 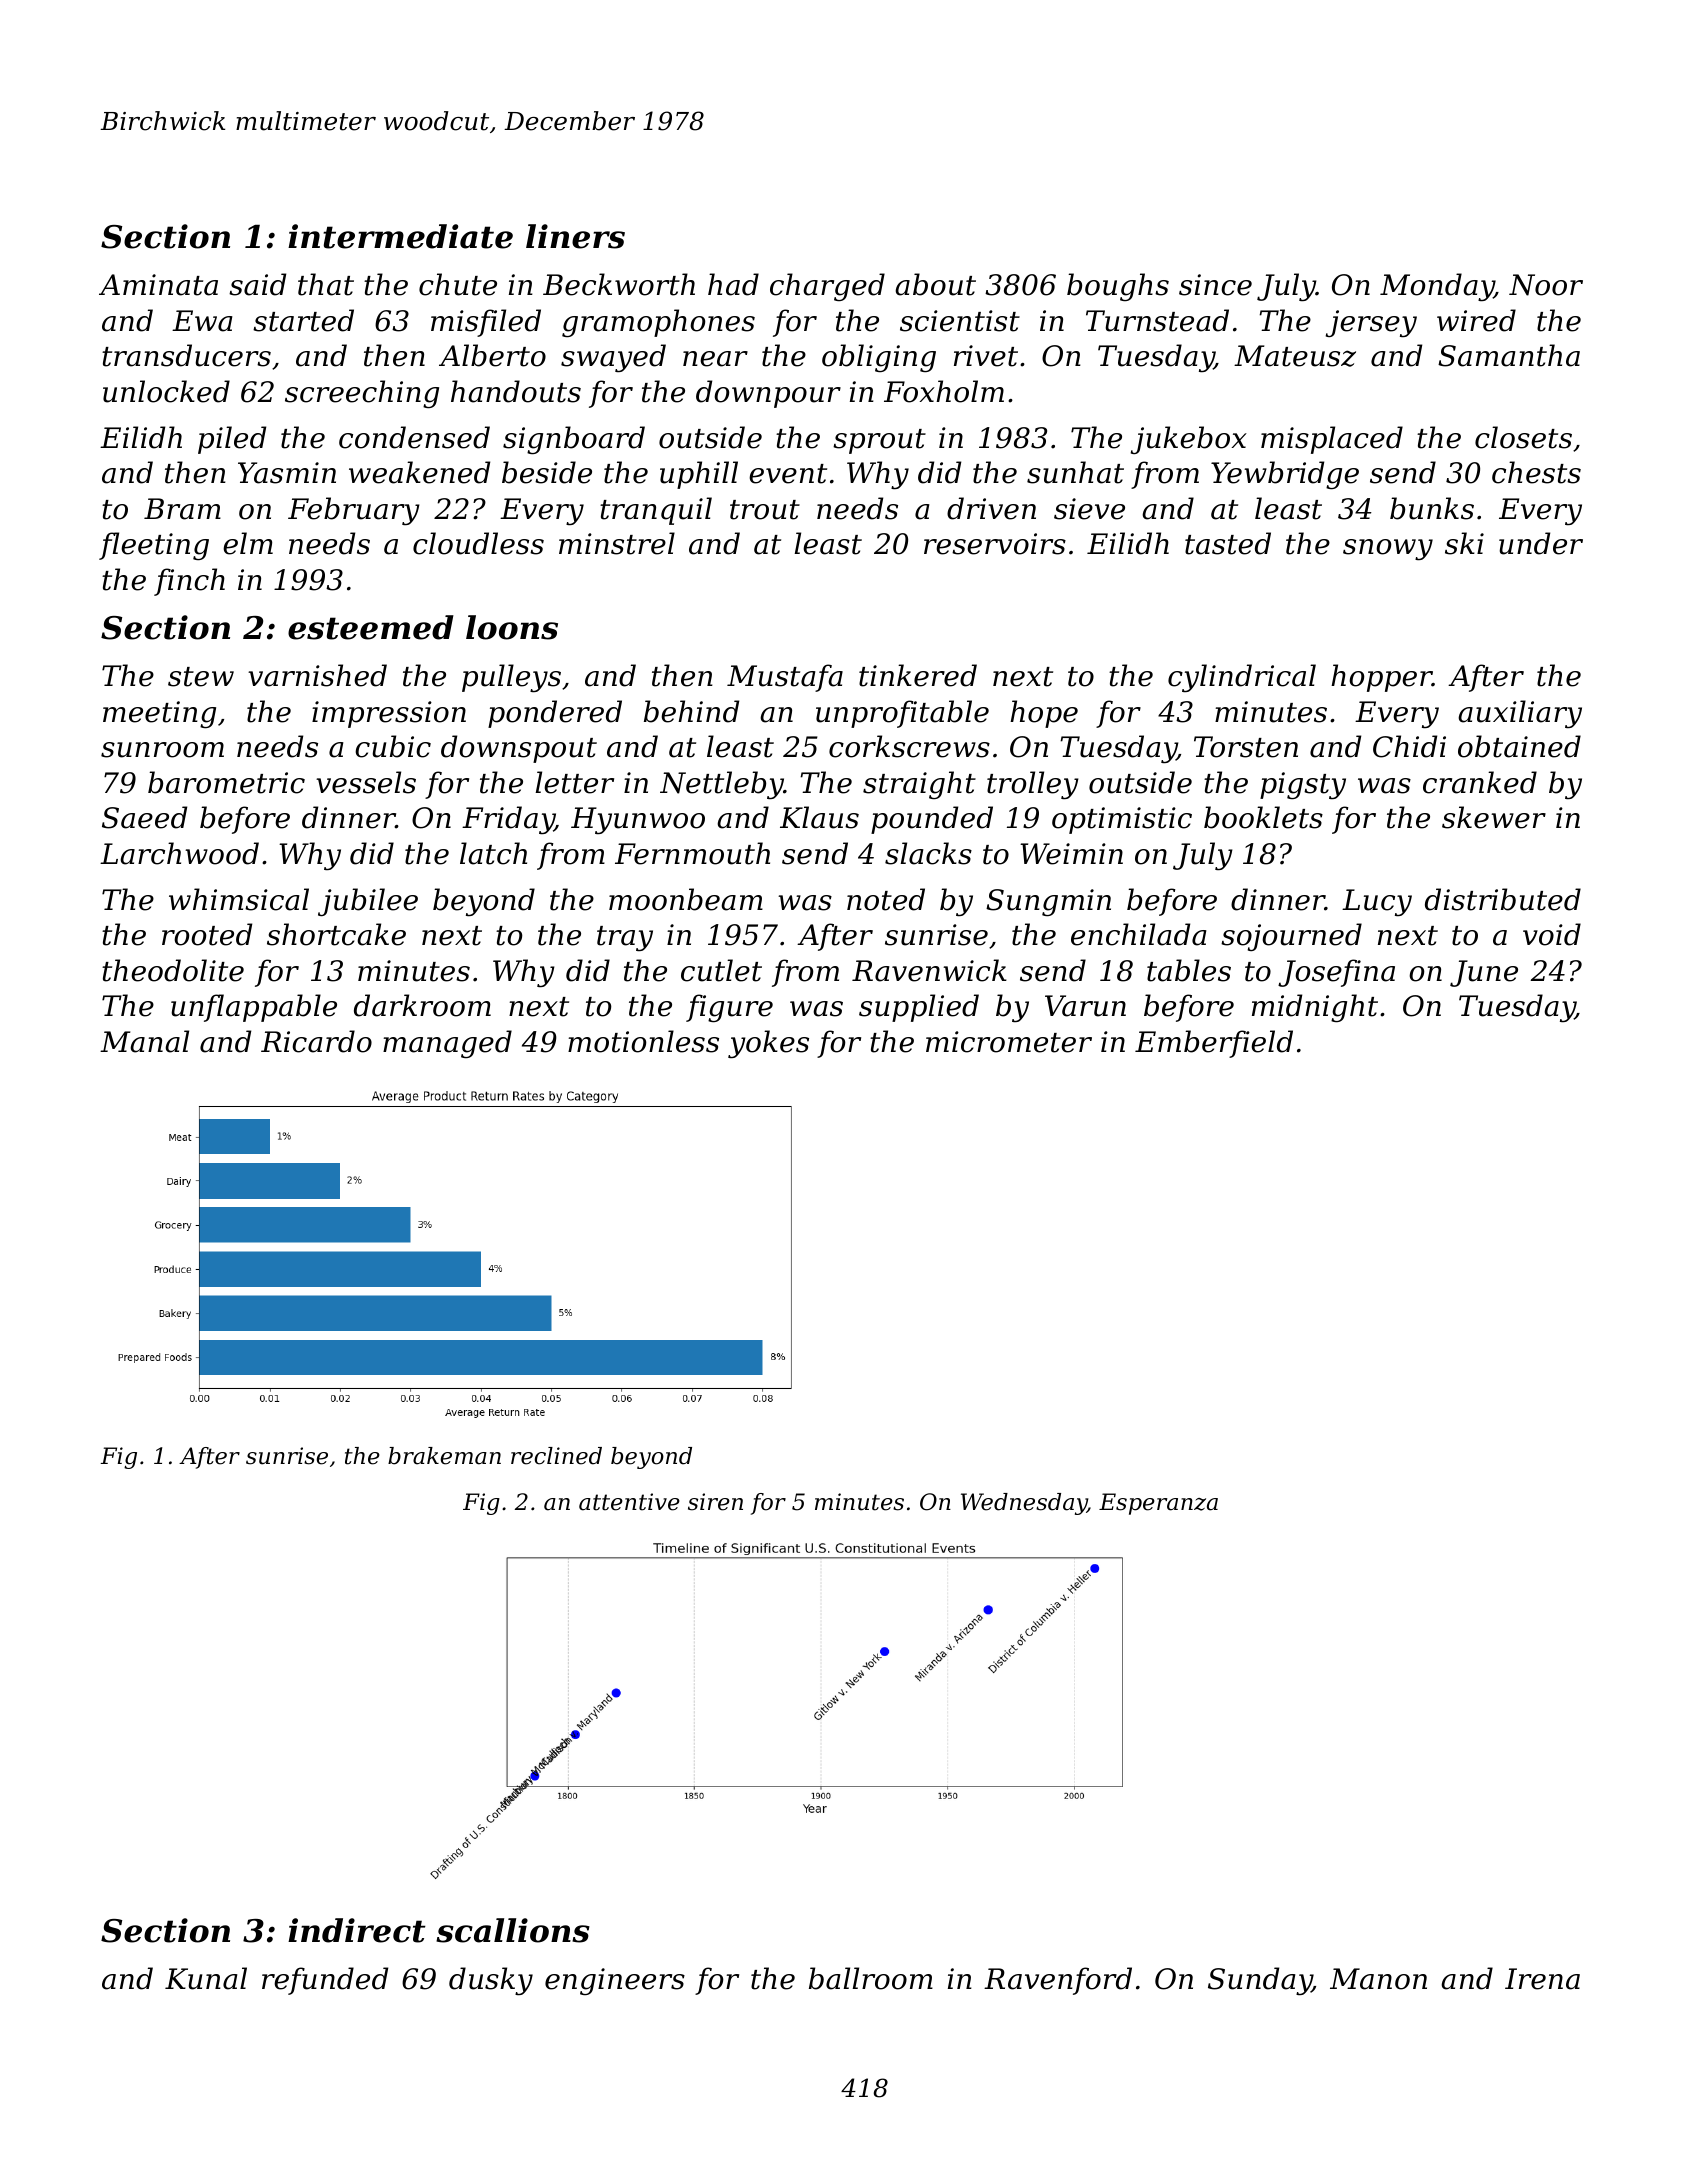 What do you see at coordinates (1546, 285) in the document?
I see `Noor` at bounding box center [1546, 285].
